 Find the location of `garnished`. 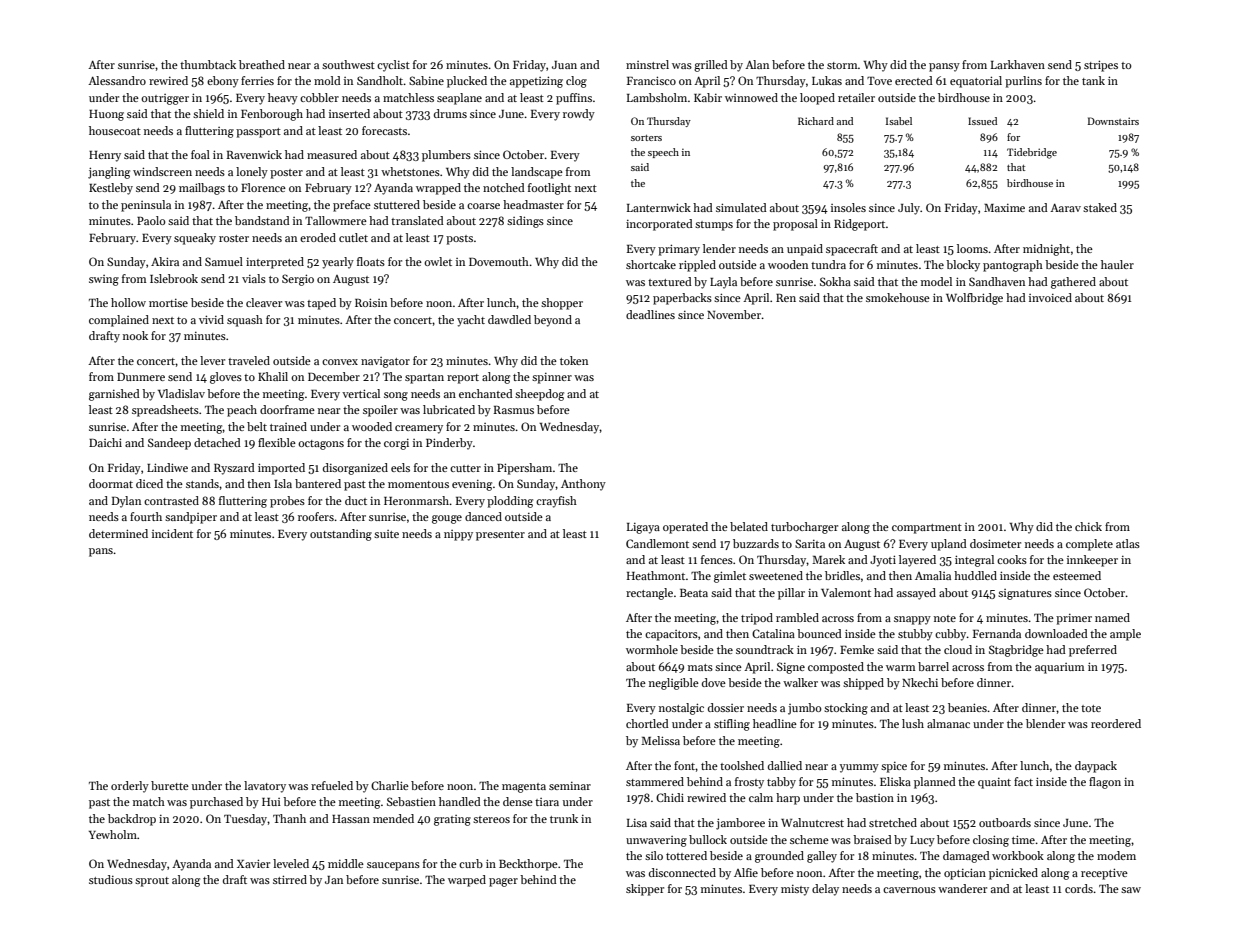

garnished is located at coordinates (114, 395).
